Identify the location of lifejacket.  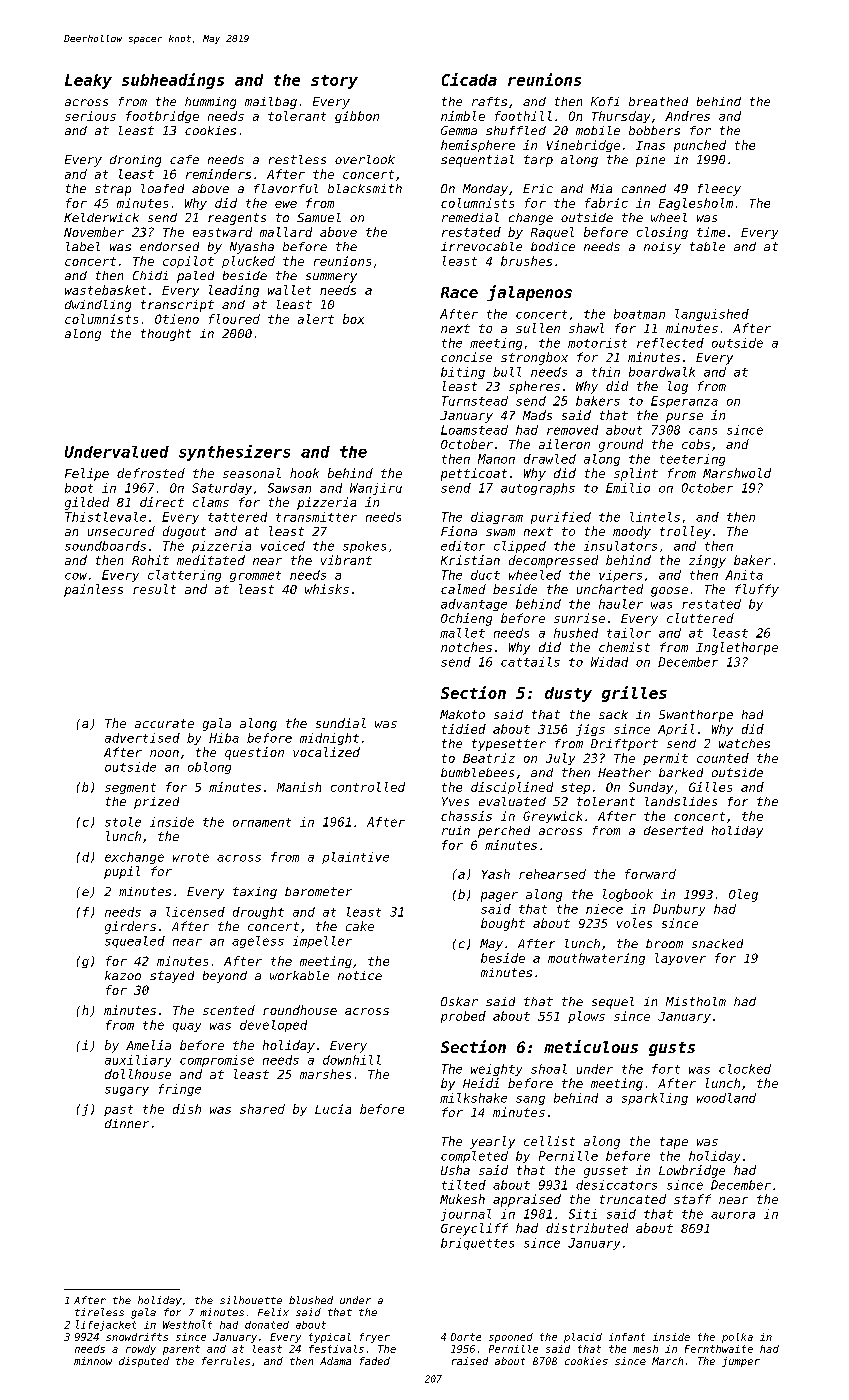
(106, 1325).
